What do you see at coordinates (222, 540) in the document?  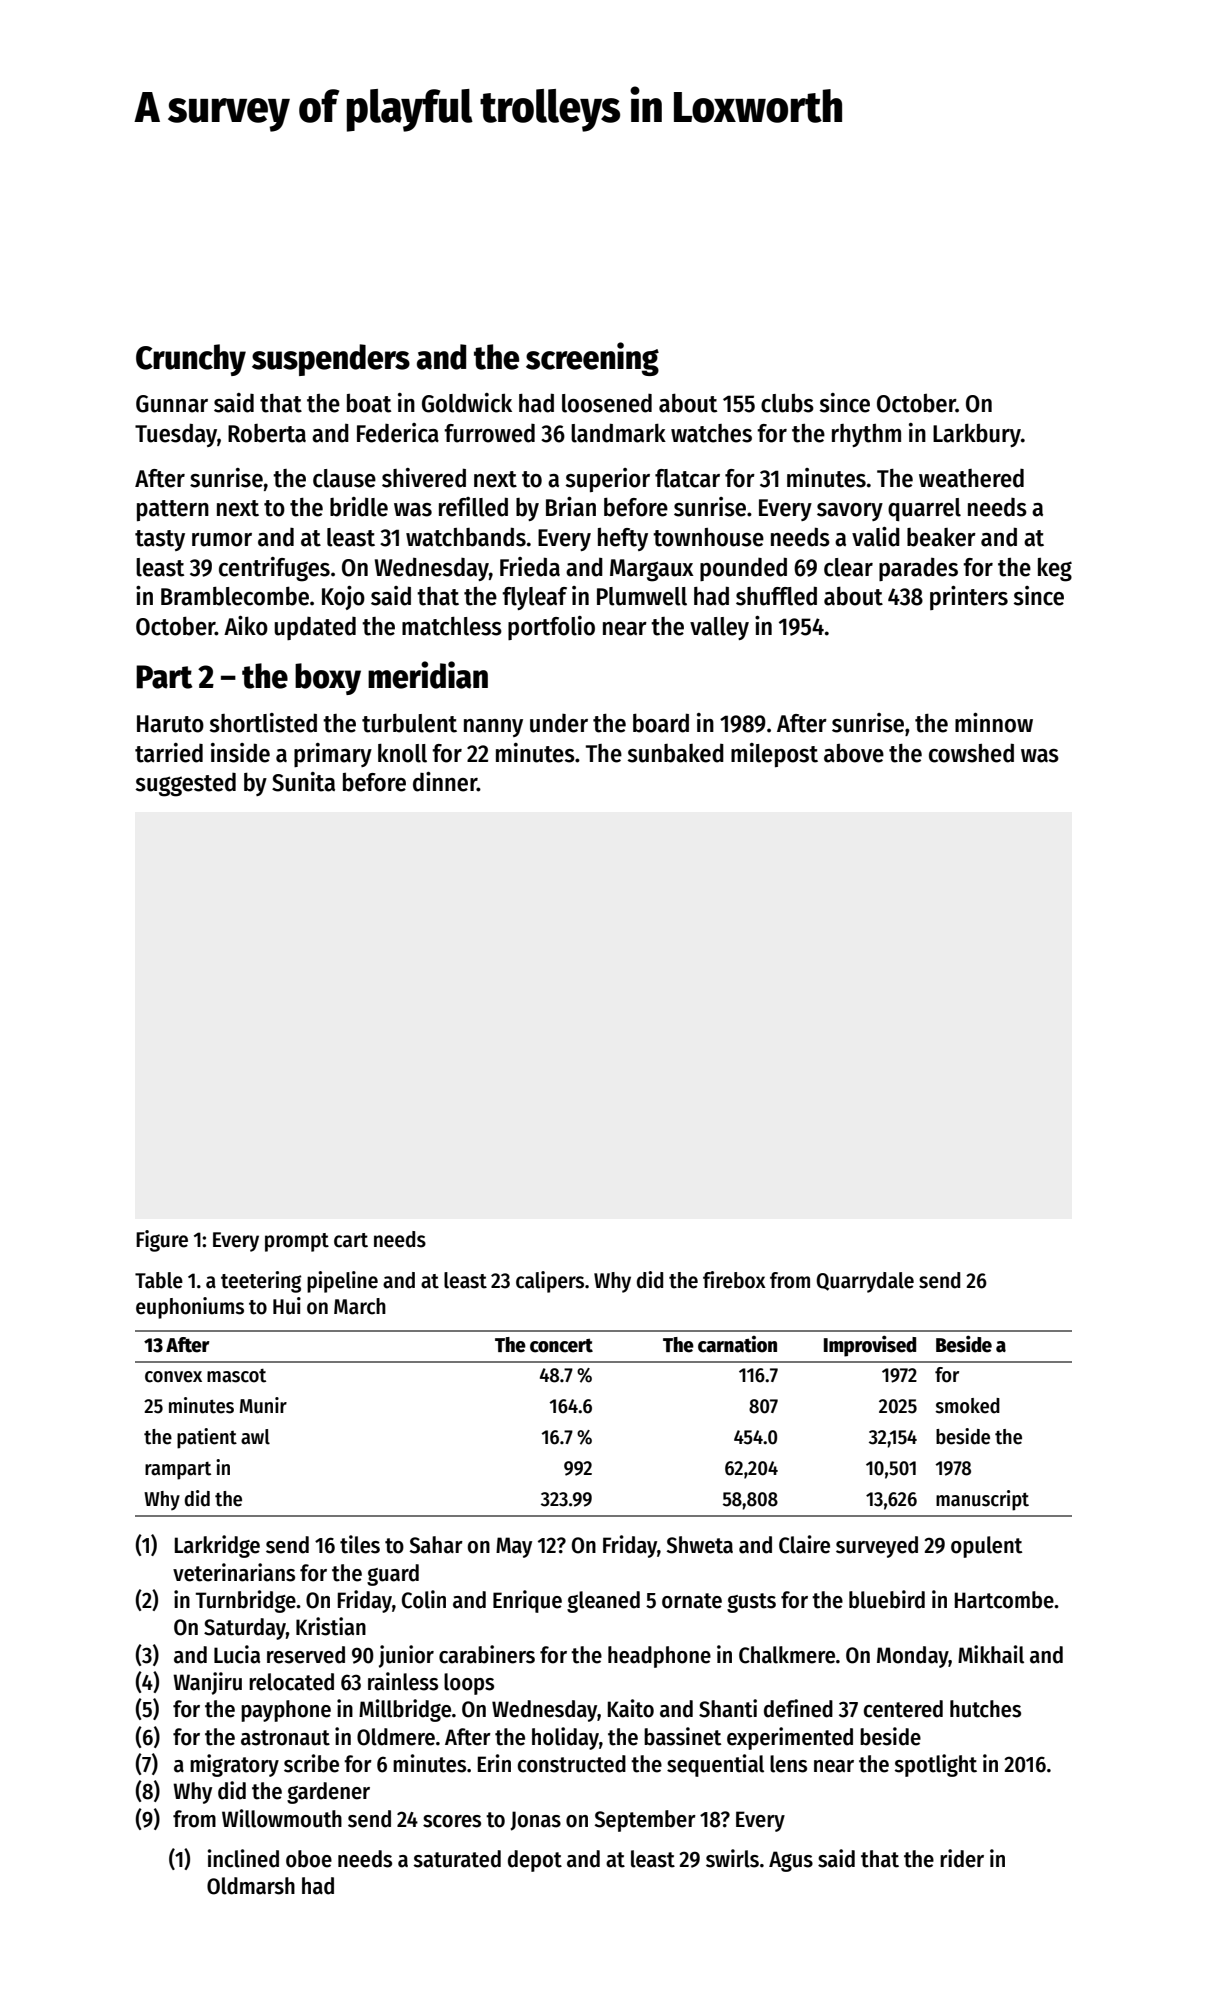 I see `rumor` at bounding box center [222, 540].
